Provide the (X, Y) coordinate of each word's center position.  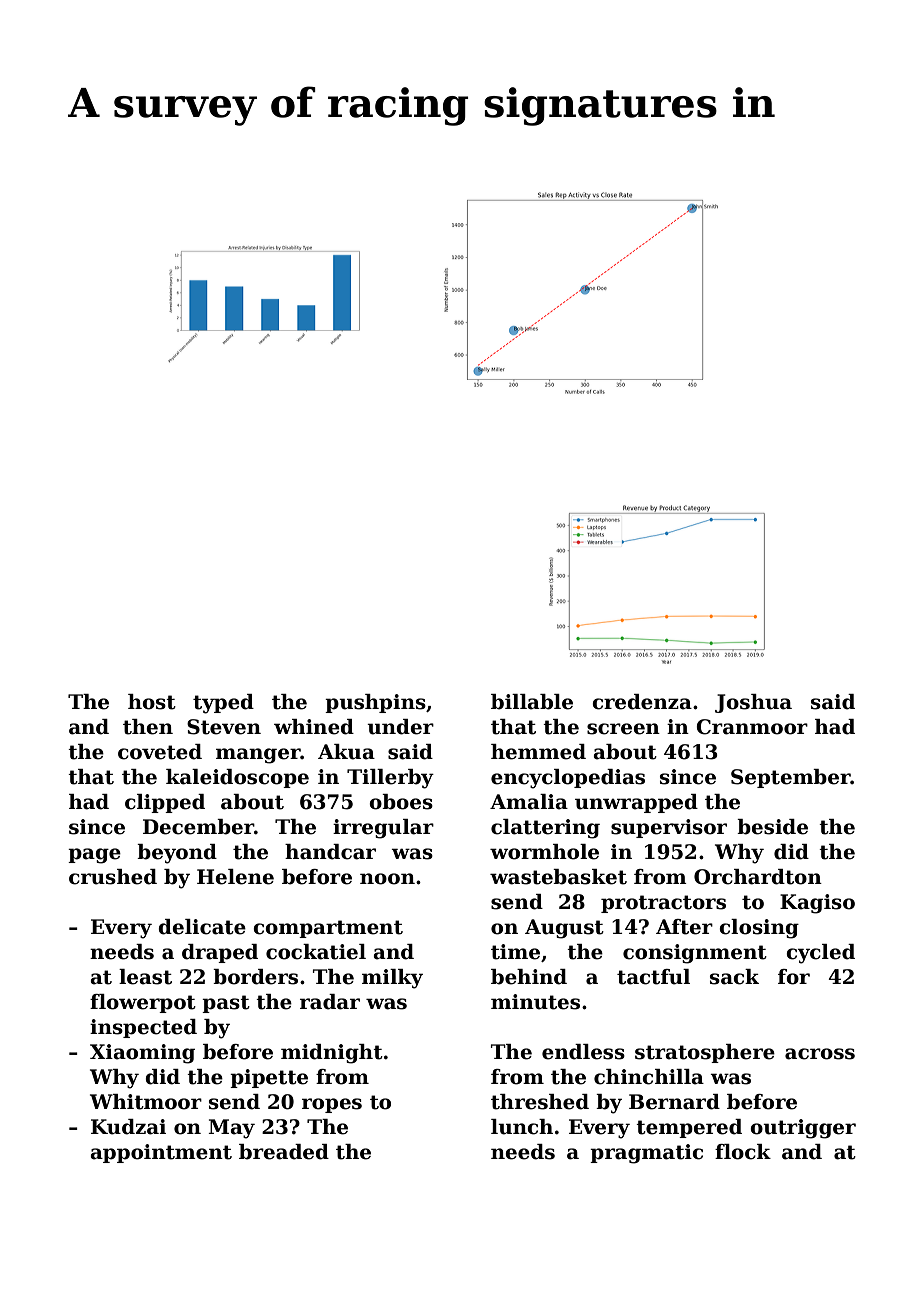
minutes (535, 1002)
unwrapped (636, 803)
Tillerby (390, 779)
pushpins (375, 703)
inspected (143, 1028)
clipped (165, 803)
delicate (202, 927)
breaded (284, 1152)
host (152, 702)
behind (529, 977)
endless (583, 1052)
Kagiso (817, 904)
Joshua (753, 703)
